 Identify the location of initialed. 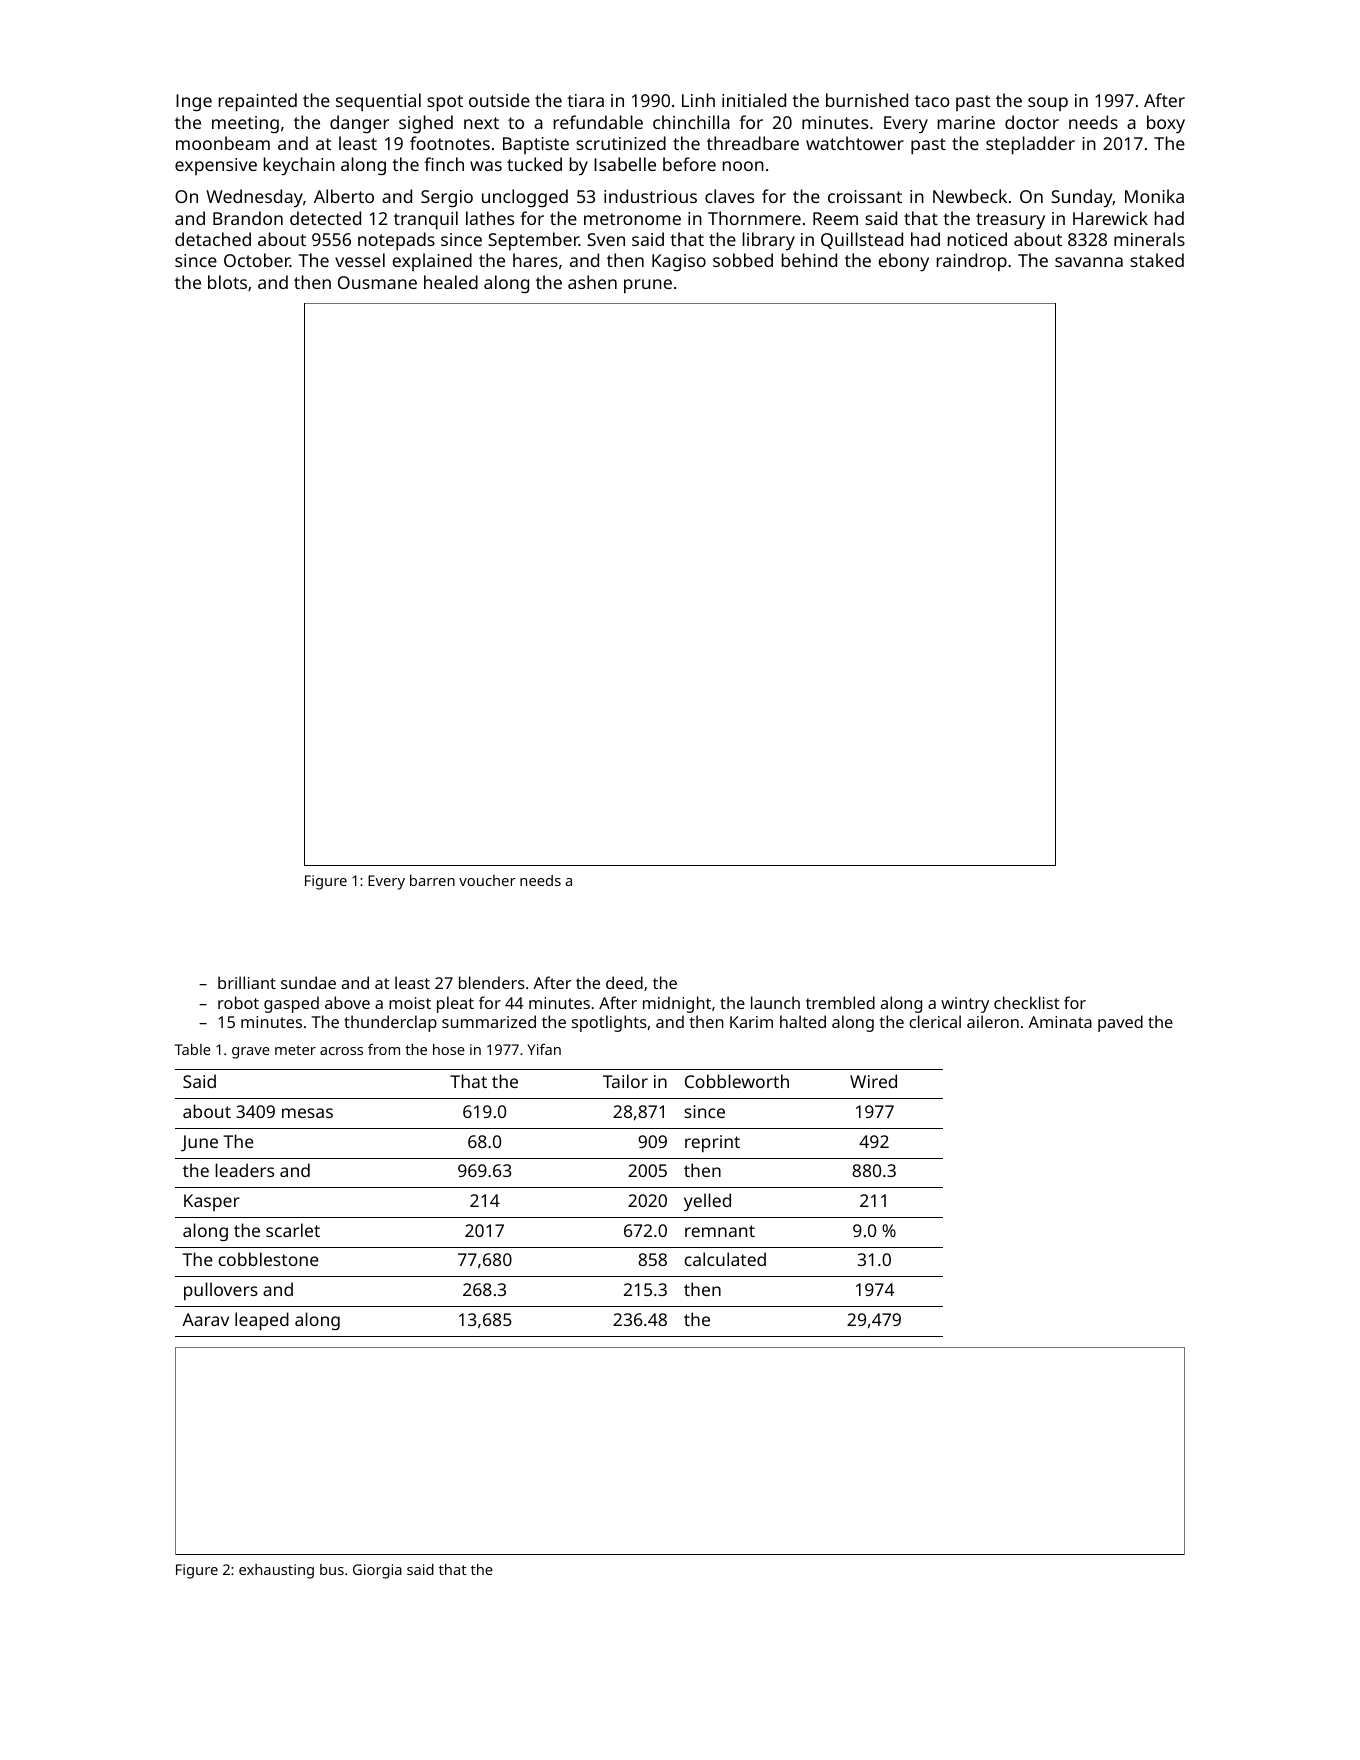
(754, 100).
